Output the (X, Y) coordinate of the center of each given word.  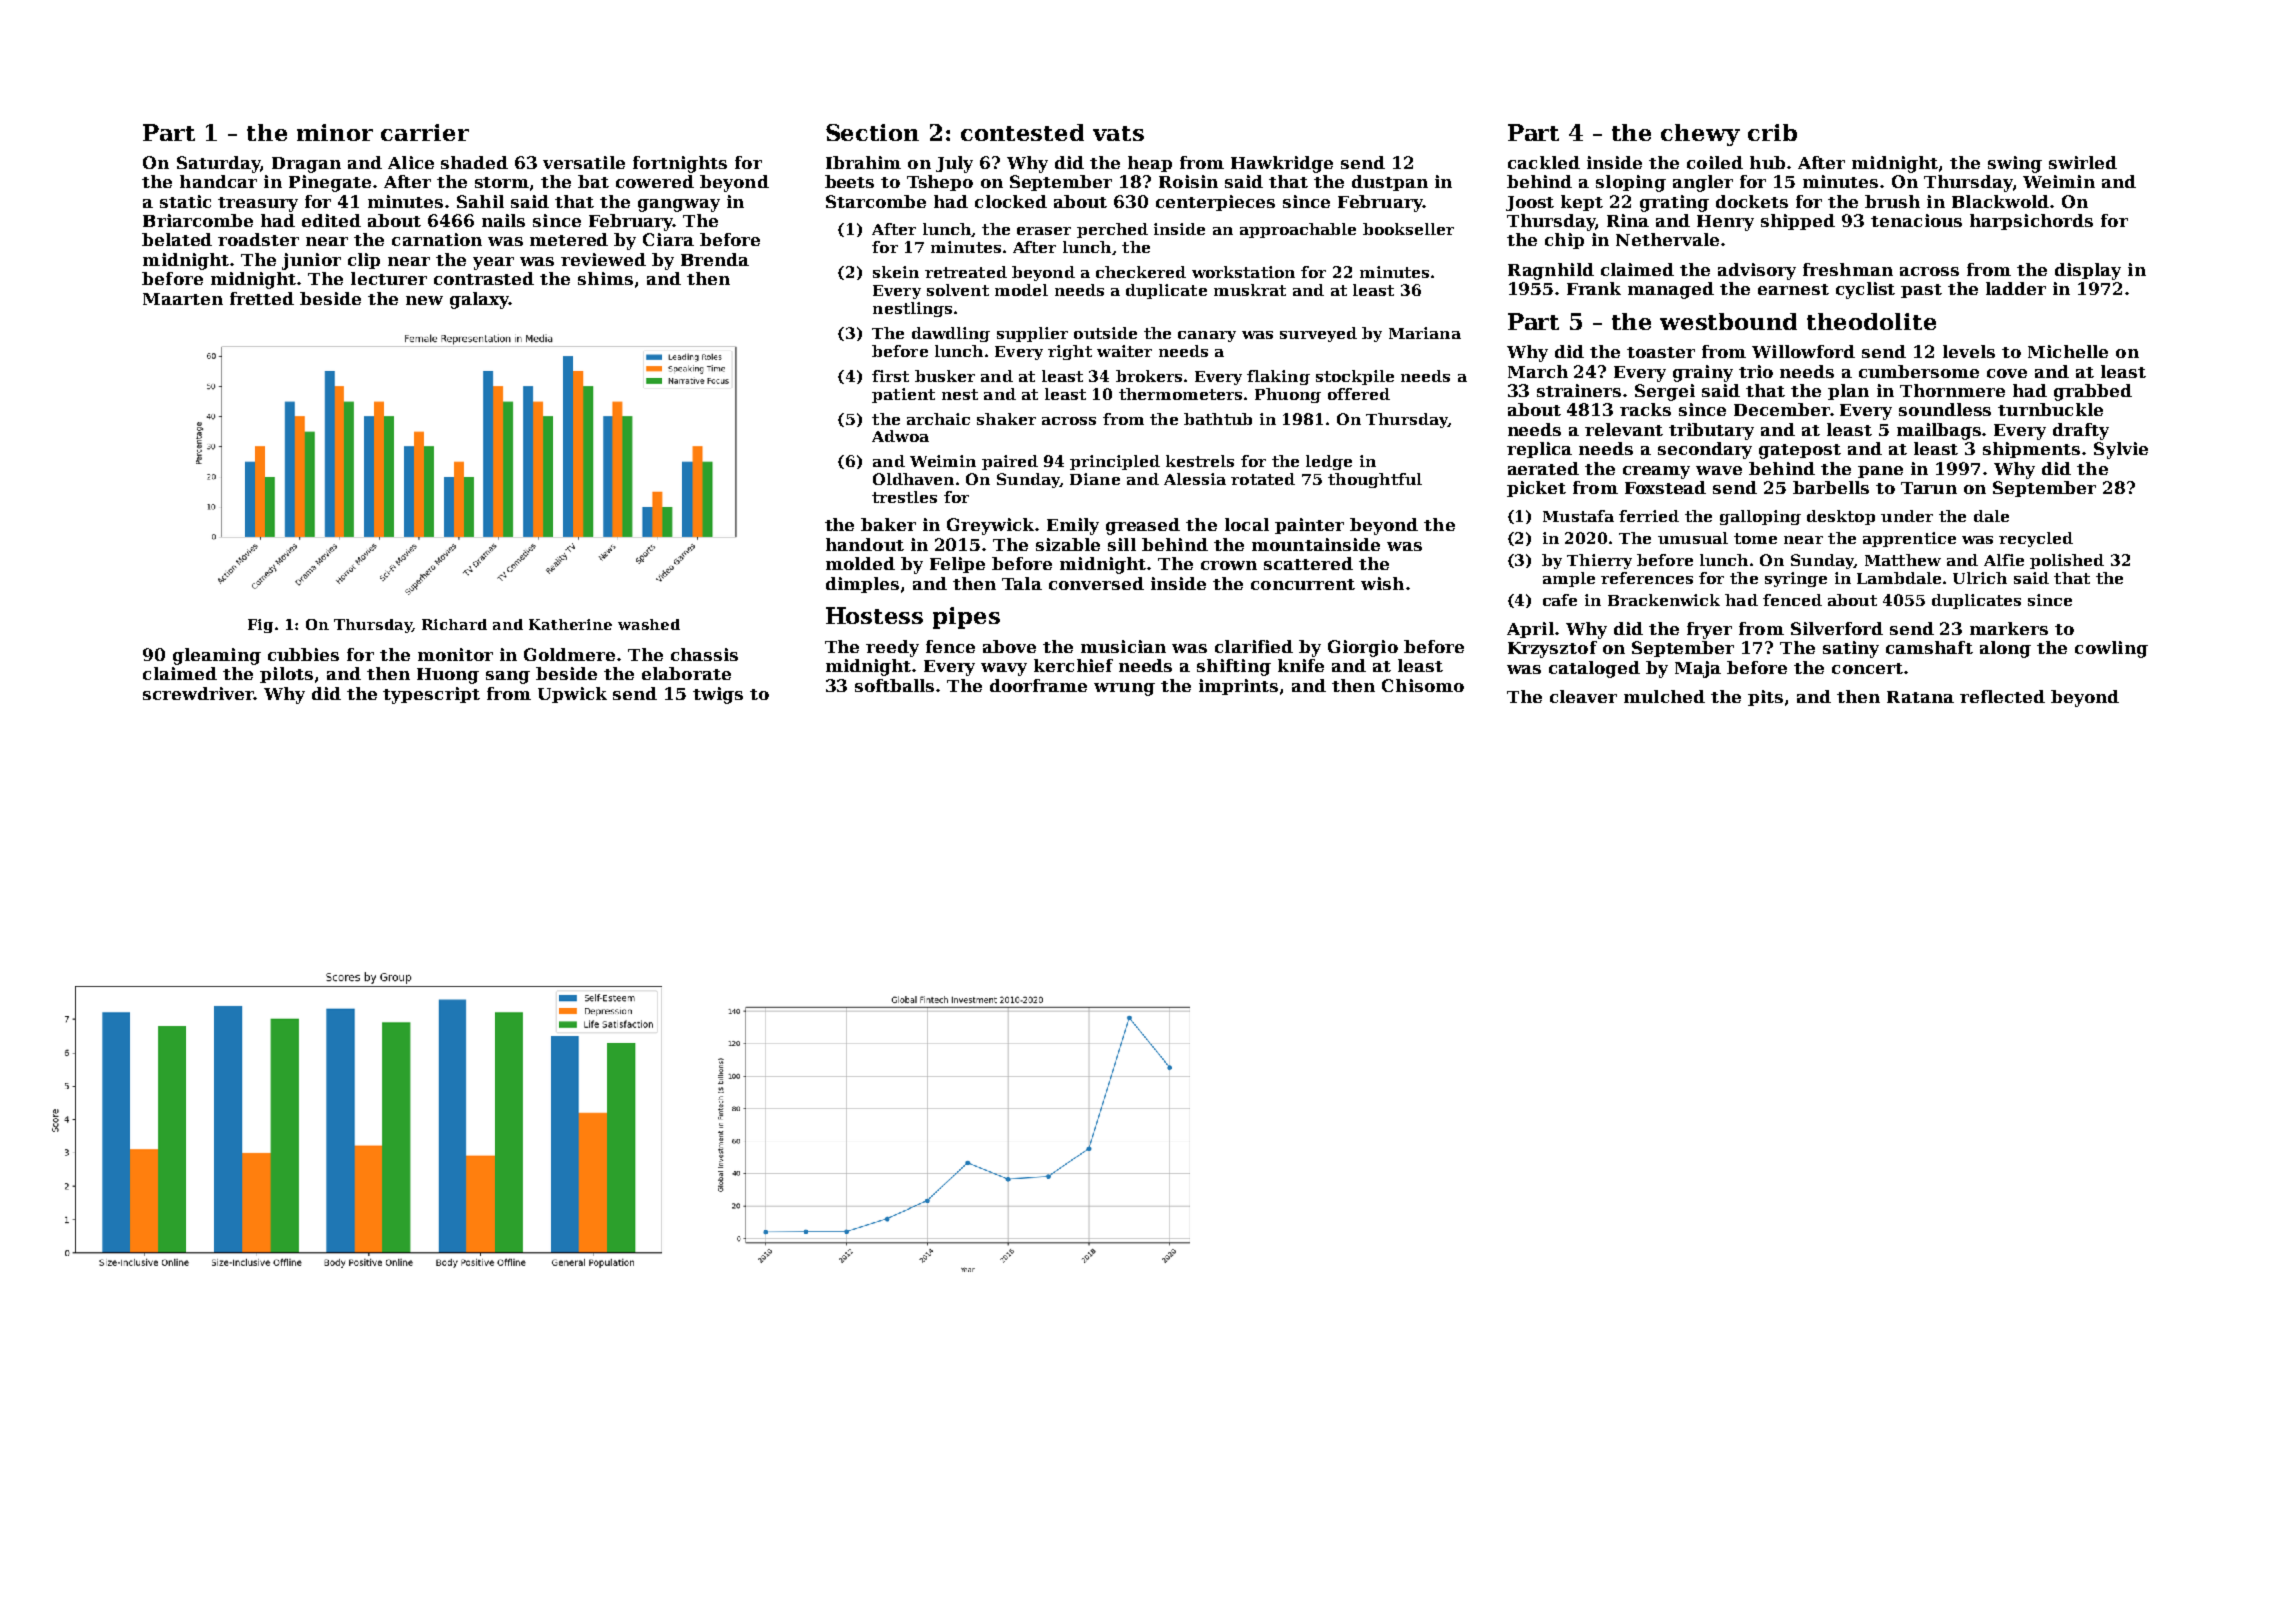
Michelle (2068, 351)
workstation (1243, 272)
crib (1772, 132)
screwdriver (198, 693)
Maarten (183, 299)
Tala (1022, 583)
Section (872, 132)
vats (1118, 133)
